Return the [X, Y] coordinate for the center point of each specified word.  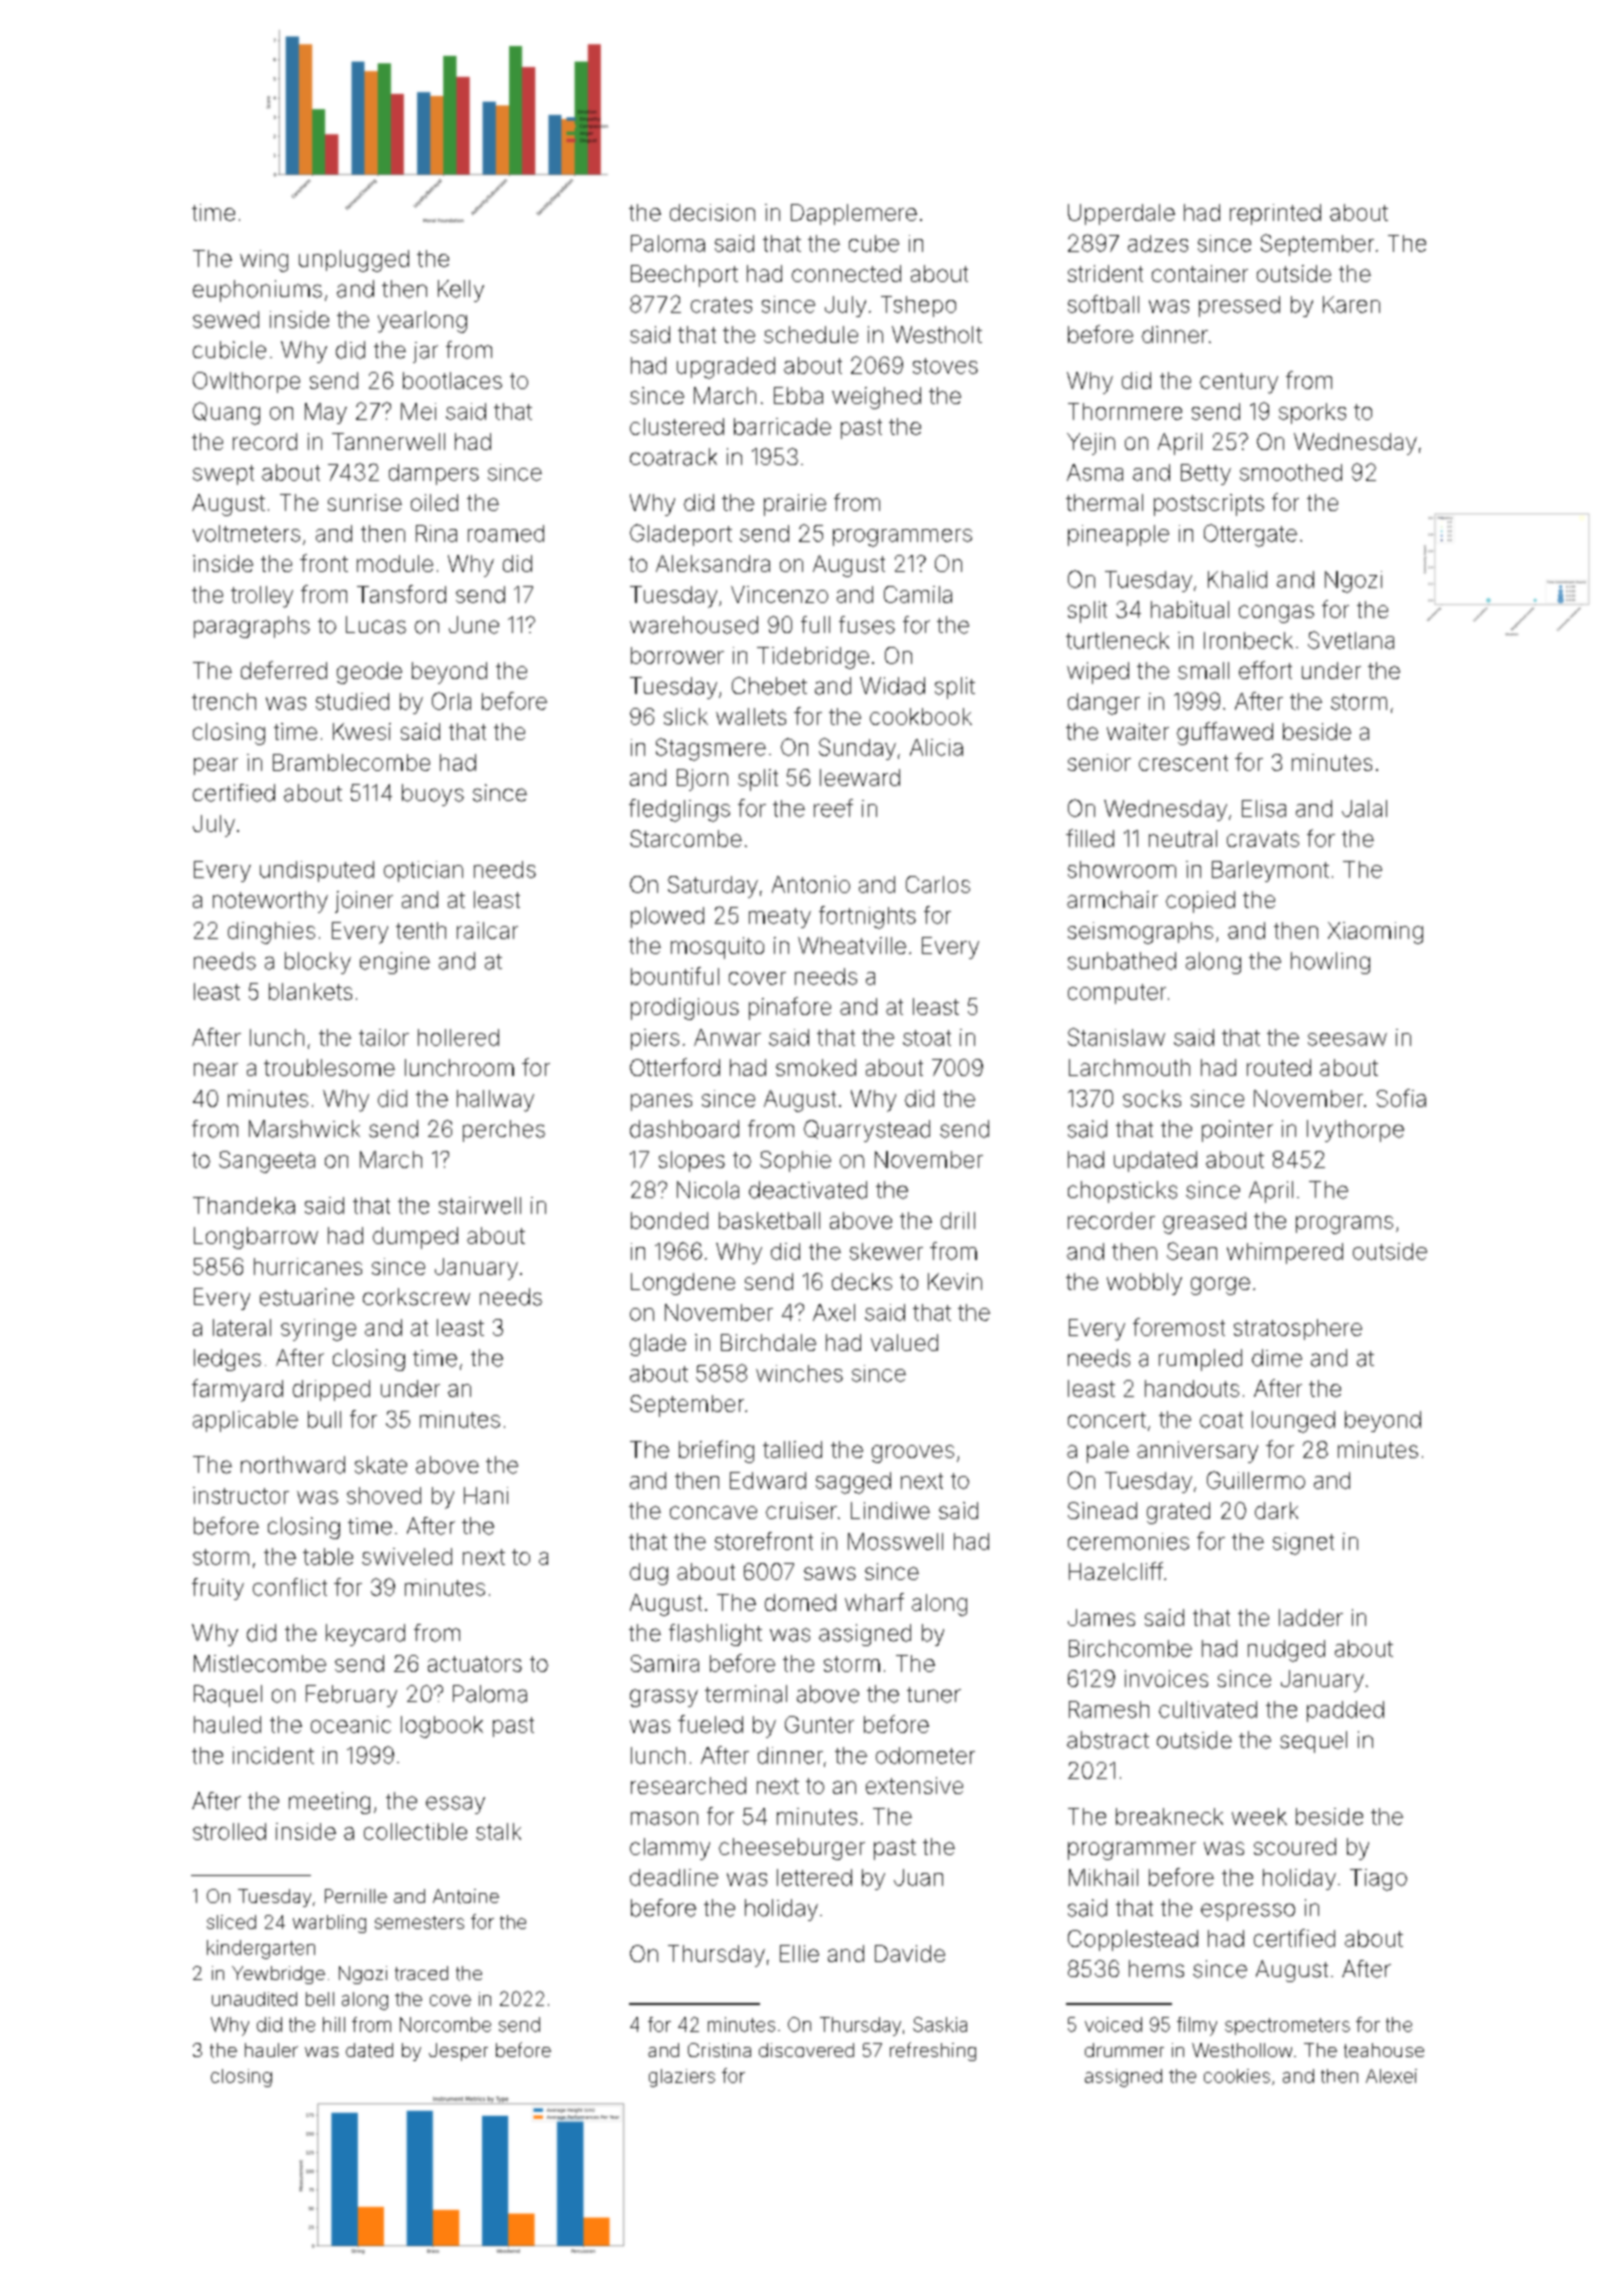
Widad [892, 686]
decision [712, 212]
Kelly [461, 291]
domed [800, 1602]
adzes [1158, 243]
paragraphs [252, 627]
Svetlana [1351, 640]
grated [1178, 1513]
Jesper [458, 2052]
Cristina [719, 2050]
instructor [241, 1495]
